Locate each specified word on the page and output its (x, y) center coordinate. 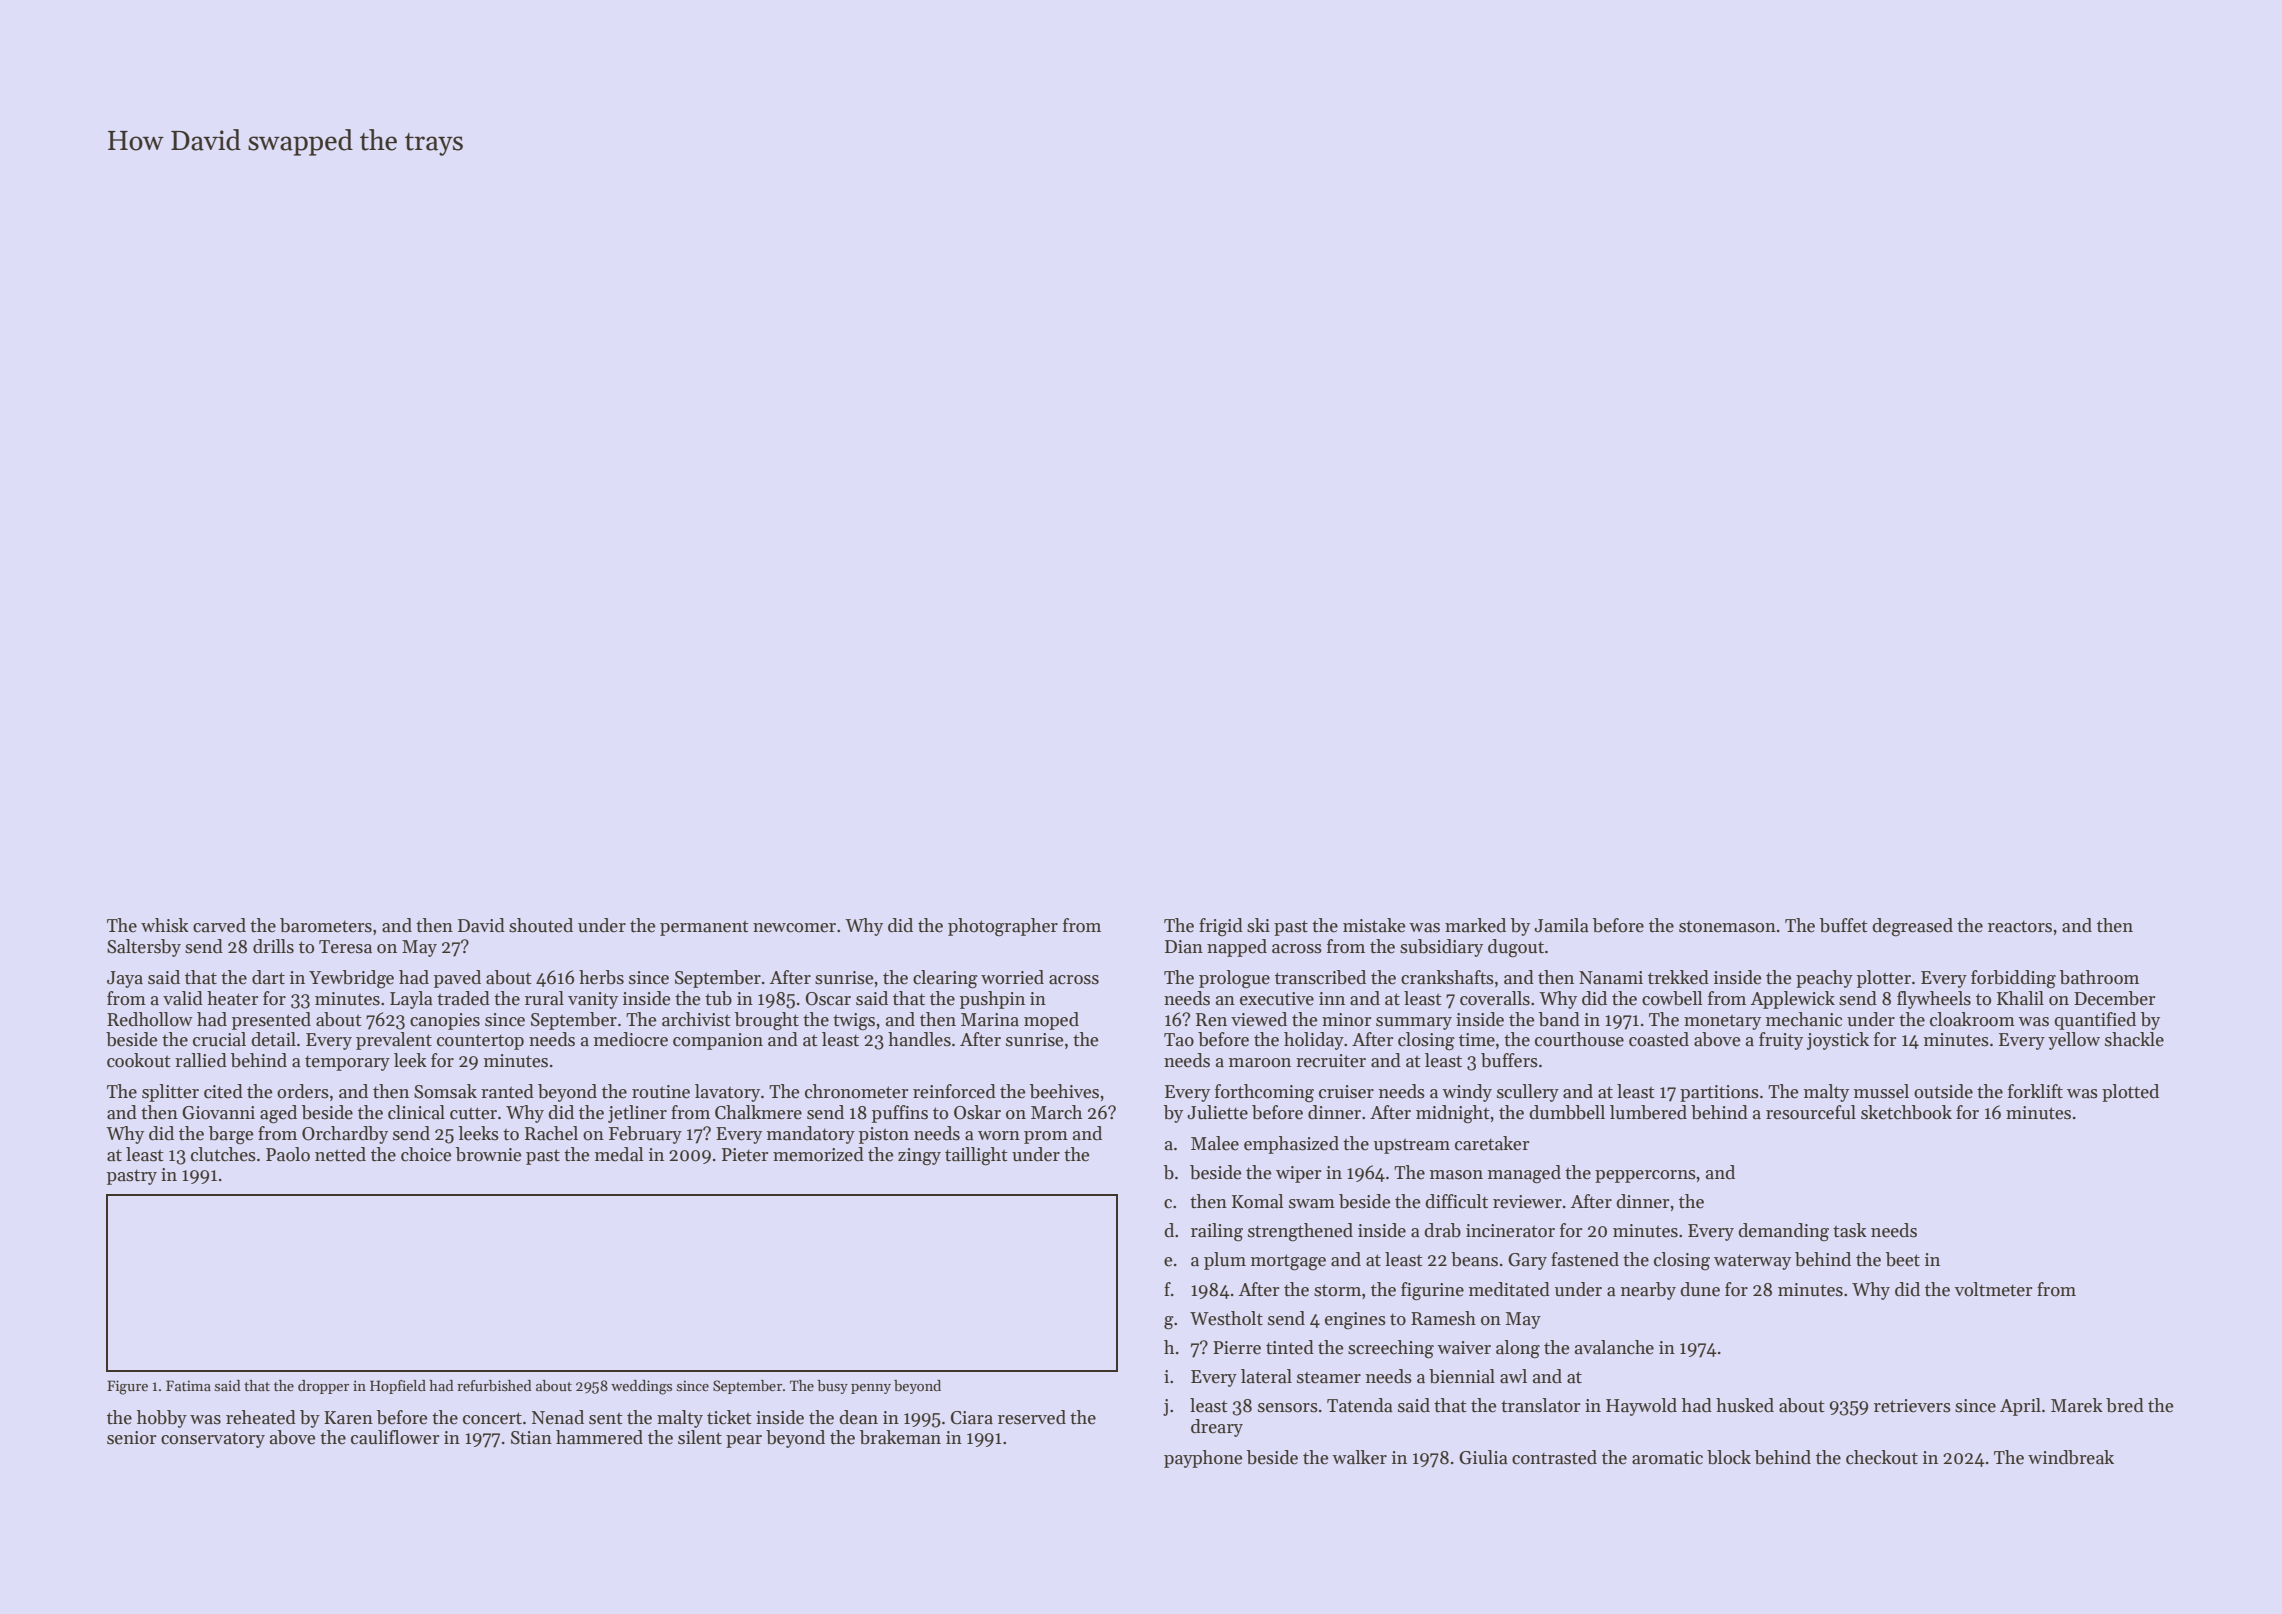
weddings (641, 1387)
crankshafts (1447, 977)
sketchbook (1906, 1112)
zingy (919, 1157)
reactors (2020, 927)
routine (661, 1092)
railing (1217, 1232)
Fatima (188, 1385)
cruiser (1346, 1092)
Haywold (1641, 1407)
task (1850, 1230)
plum (1225, 1261)
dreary (1217, 1428)
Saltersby (144, 948)
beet (1903, 1259)
